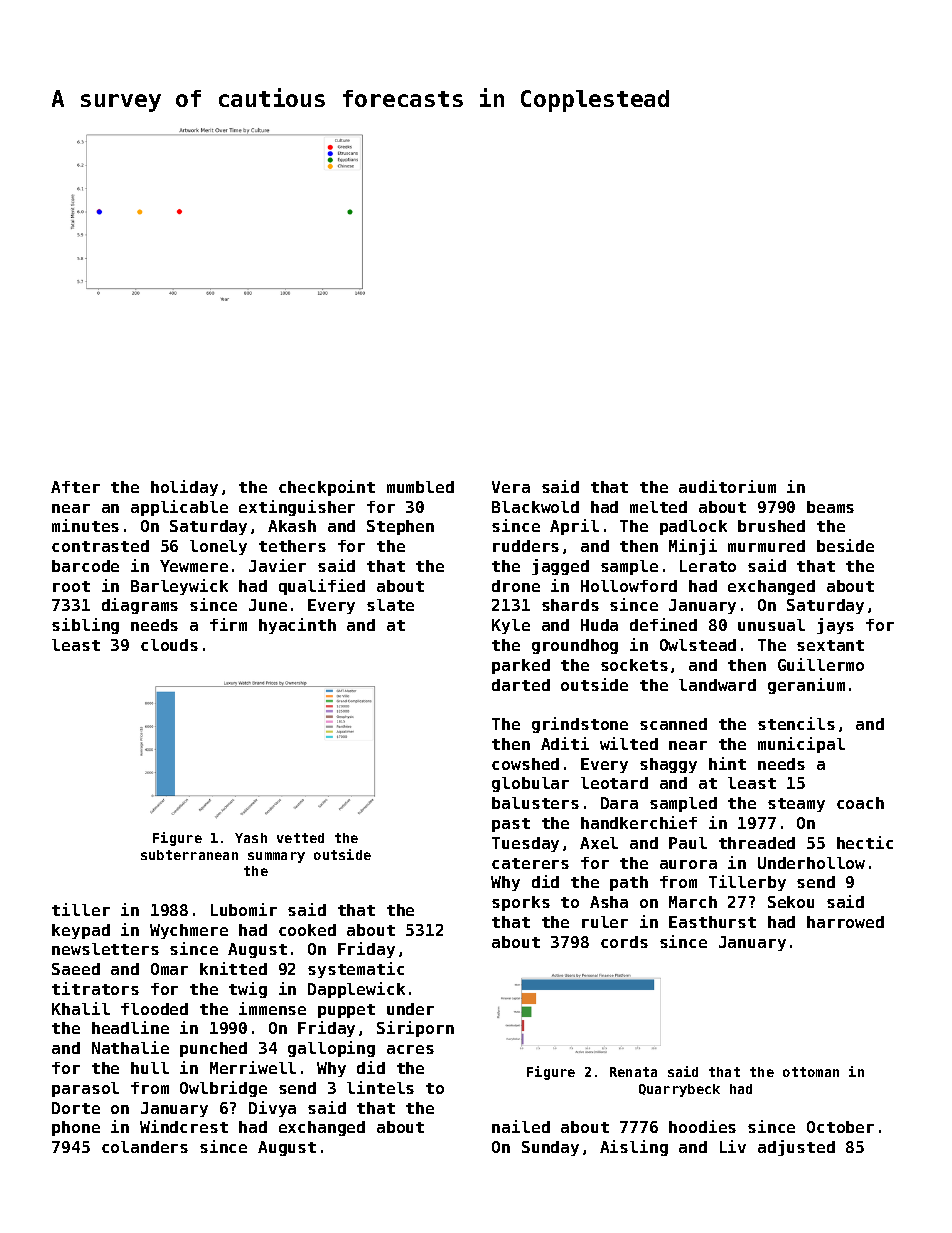  What do you see at coordinates (184, 488) in the screenshot?
I see `holiday` at bounding box center [184, 488].
